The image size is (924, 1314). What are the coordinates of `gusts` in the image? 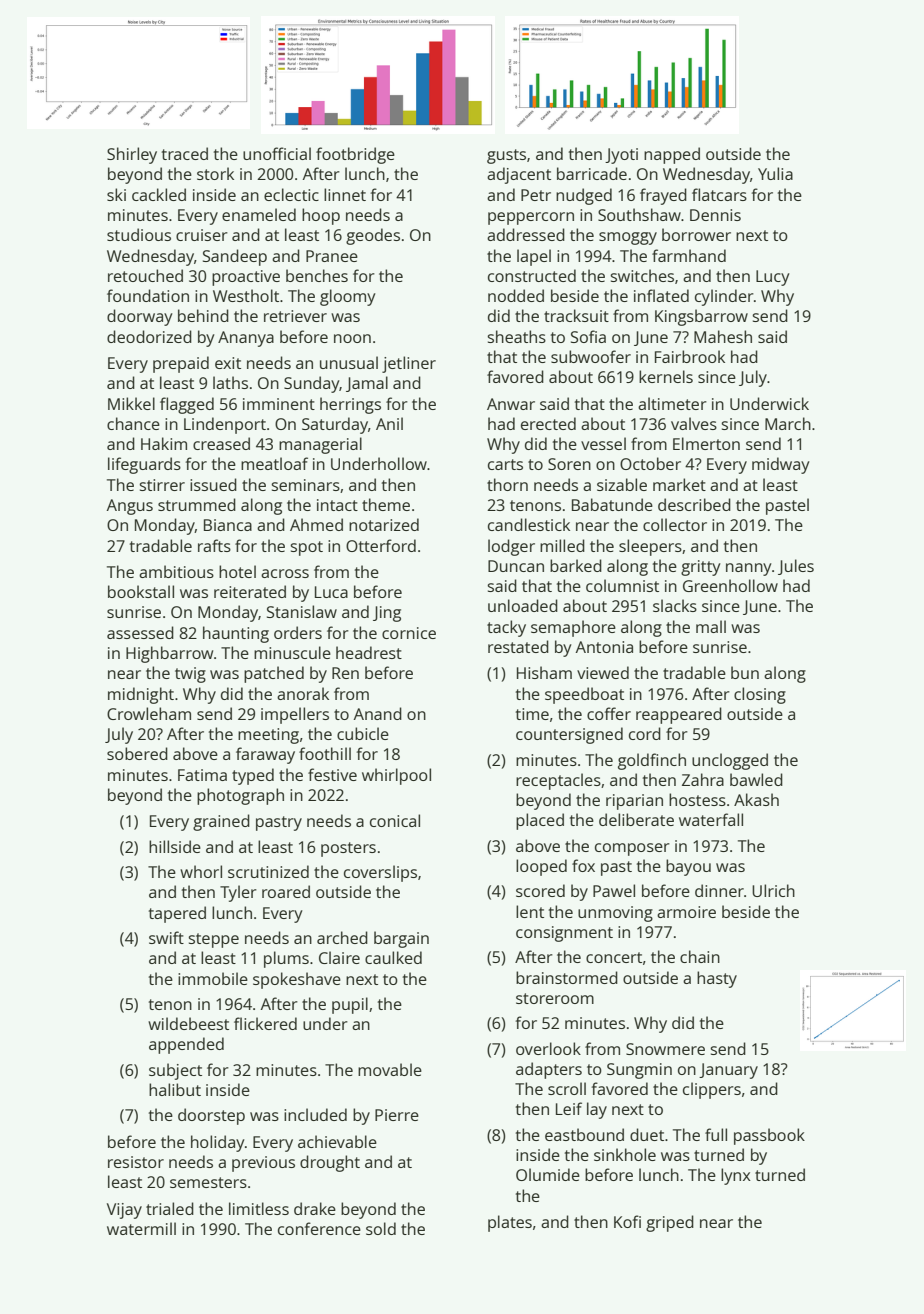 It's located at (506, 156).
